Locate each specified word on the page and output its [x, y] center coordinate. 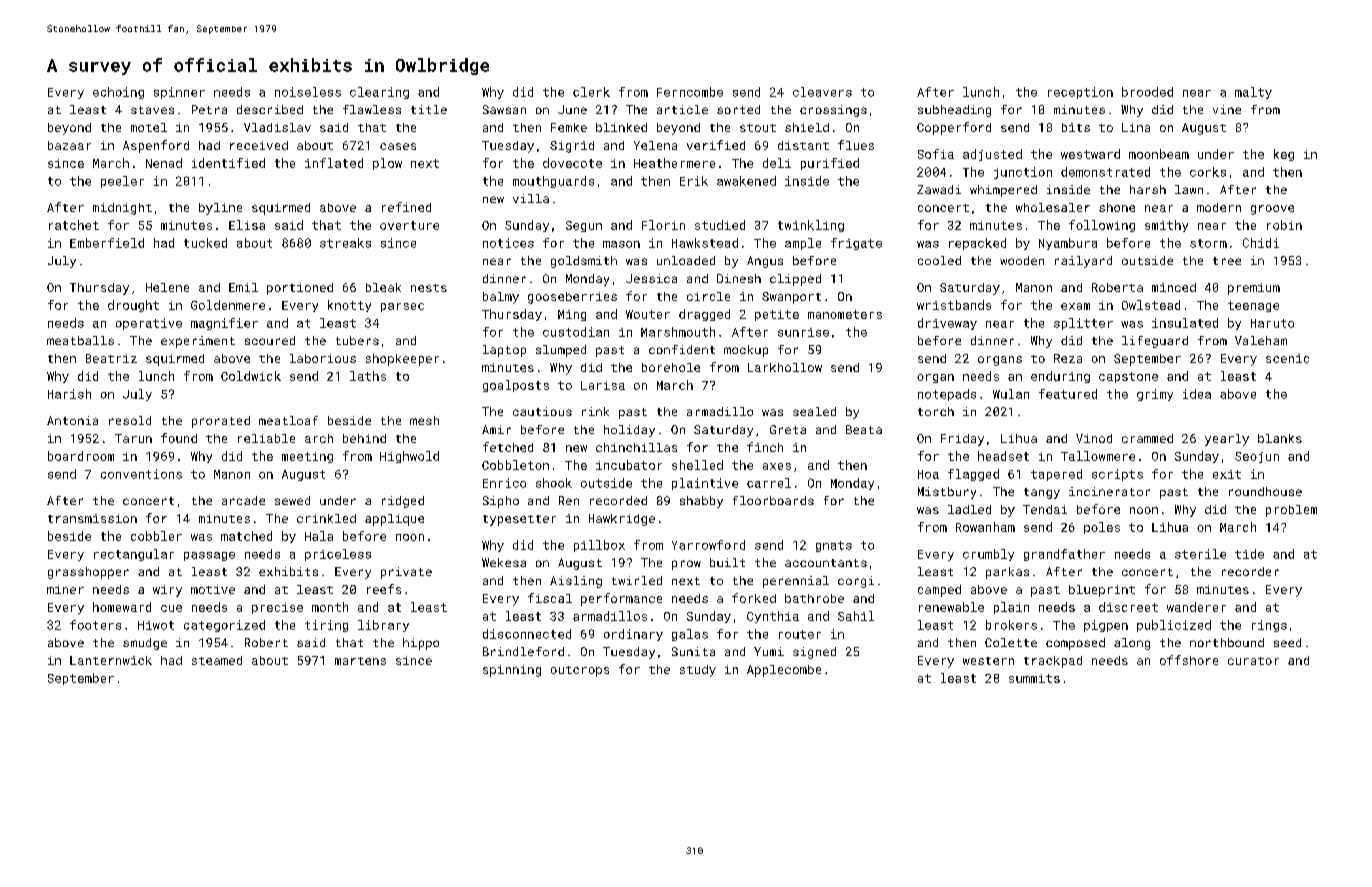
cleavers [822, 92]
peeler [122, 182]
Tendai [1045, 509]
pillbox [599, 546]
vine [1227, 109]
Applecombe [784, 671]
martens [360, 661]
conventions [141, 474]
